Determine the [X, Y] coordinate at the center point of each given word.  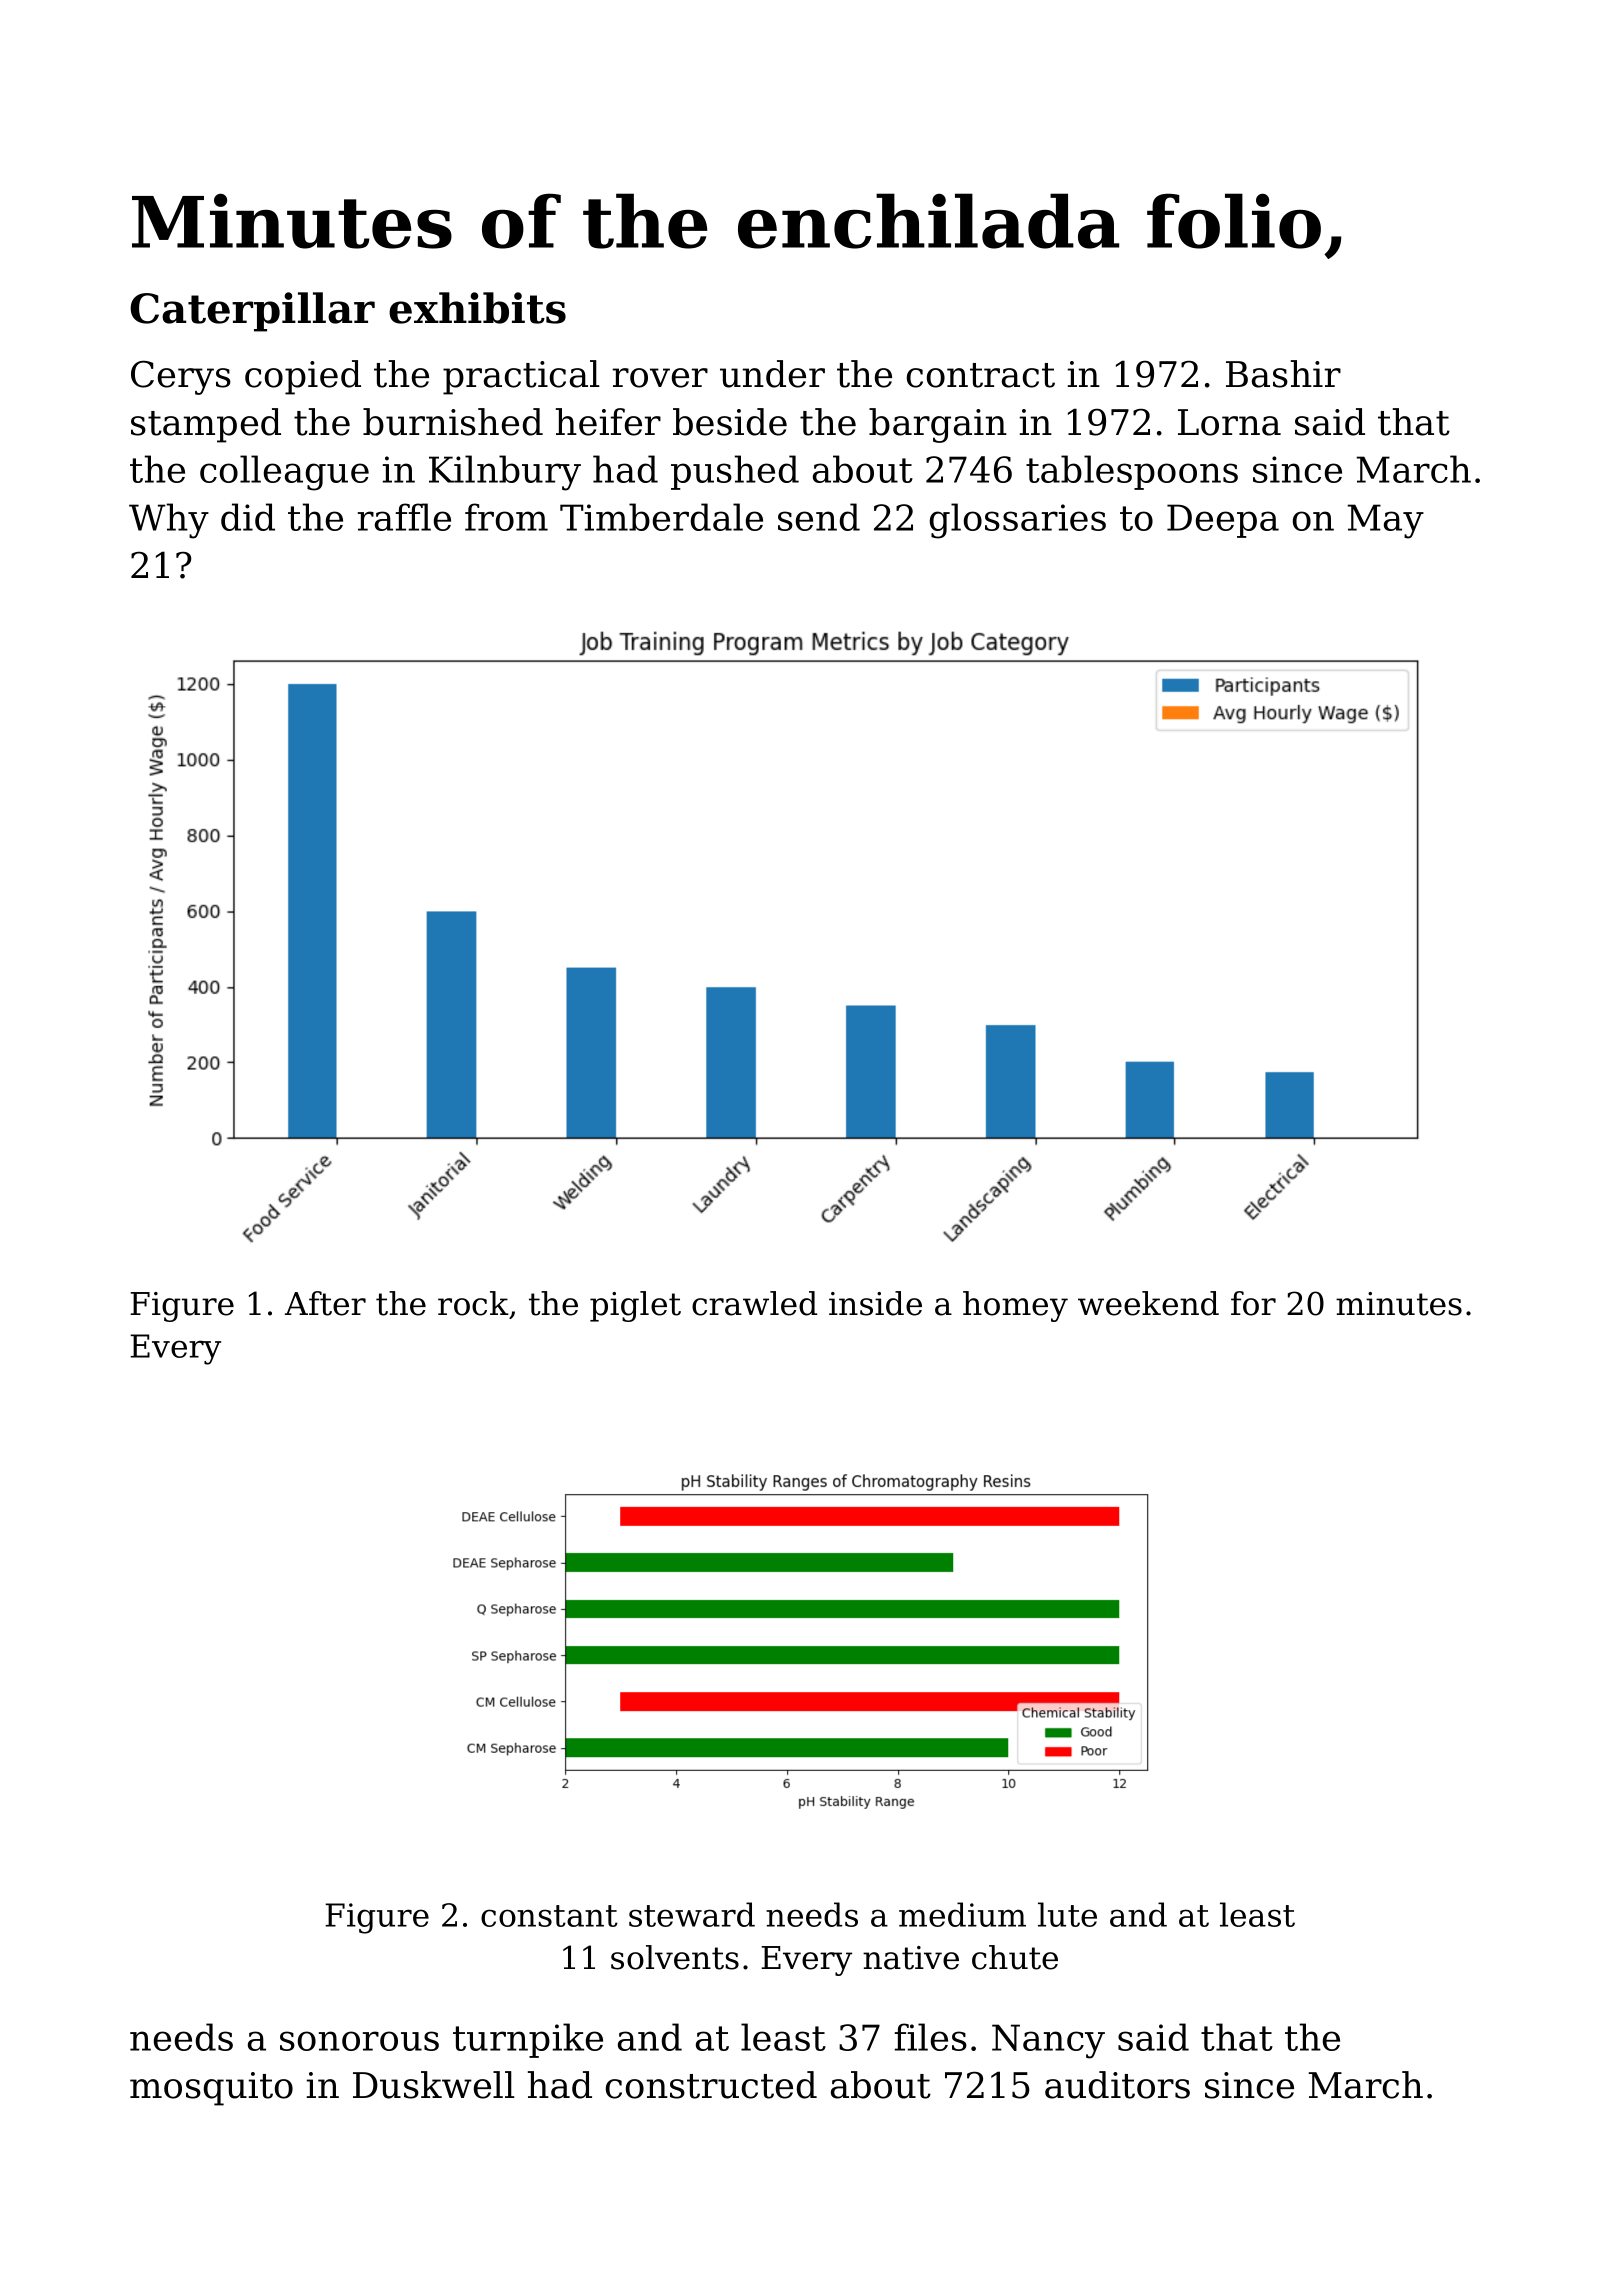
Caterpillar [252, 312]
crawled [754, 1303]
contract [981, 375]
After [325, 1303]
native [911, 1958]
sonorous [359, 2041]
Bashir [1283, 374]
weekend [1148, 1303]
